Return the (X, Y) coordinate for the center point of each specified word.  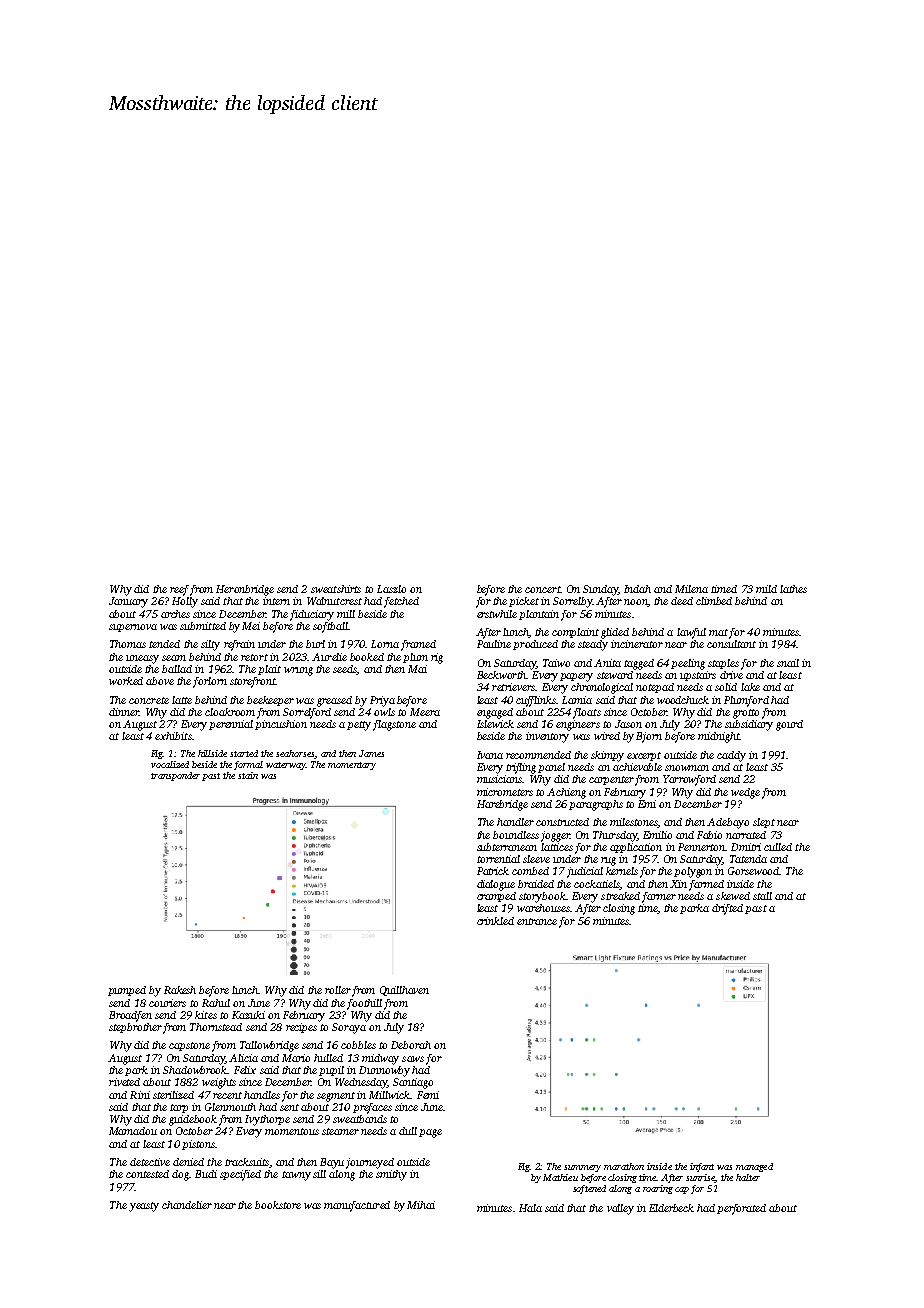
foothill (364, 1004)
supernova (133, 628)
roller (338, 990)
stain (248, 775)
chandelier (187, 1205)
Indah (637, 589)
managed (754, 1167)
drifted (727, 909)
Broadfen (130, 1016)
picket (524, 602)
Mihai (421, 1205)
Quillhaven (404, 991)
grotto (746, 714)
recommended (538, 755)
